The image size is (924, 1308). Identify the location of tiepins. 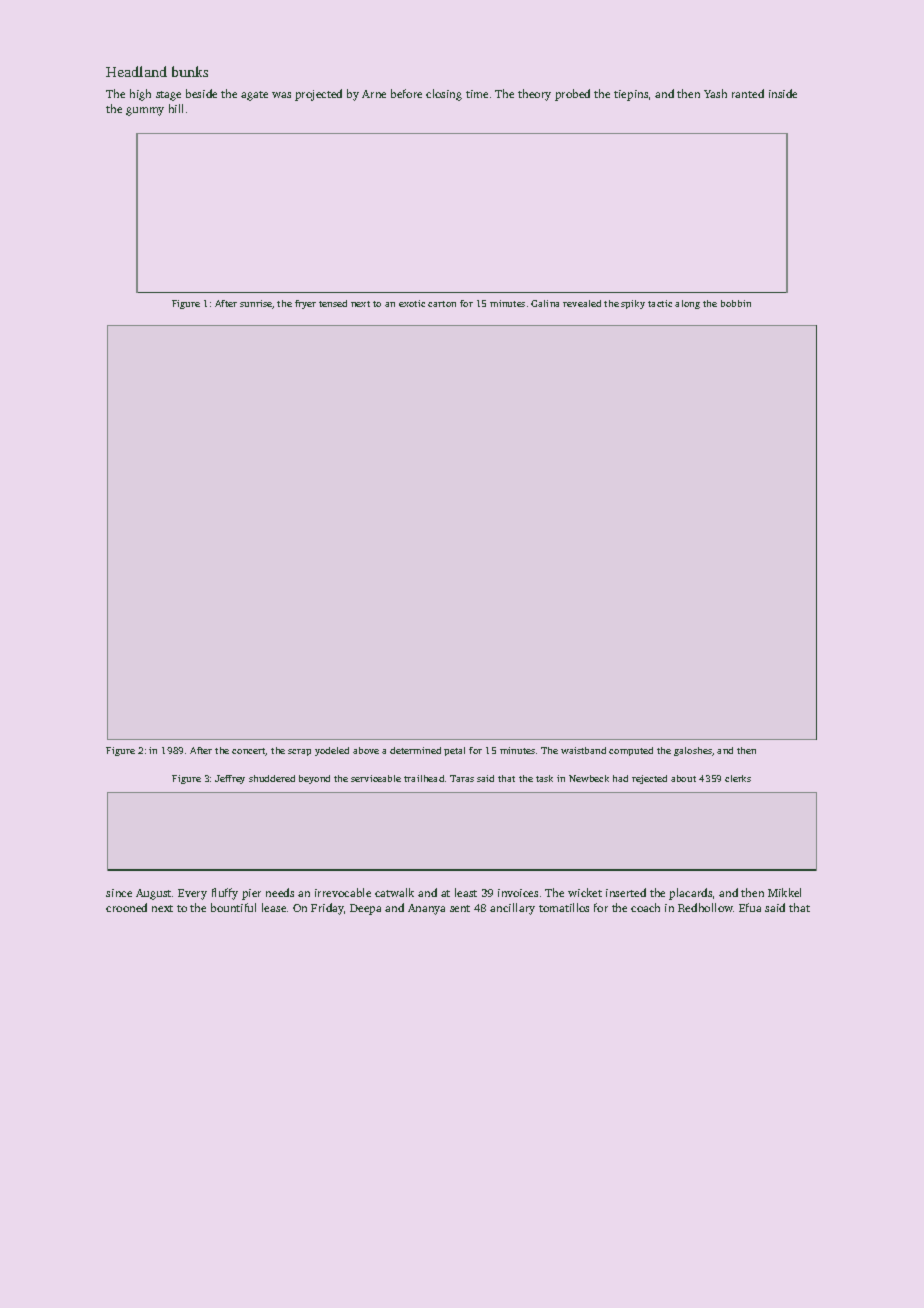
(631, 95).
